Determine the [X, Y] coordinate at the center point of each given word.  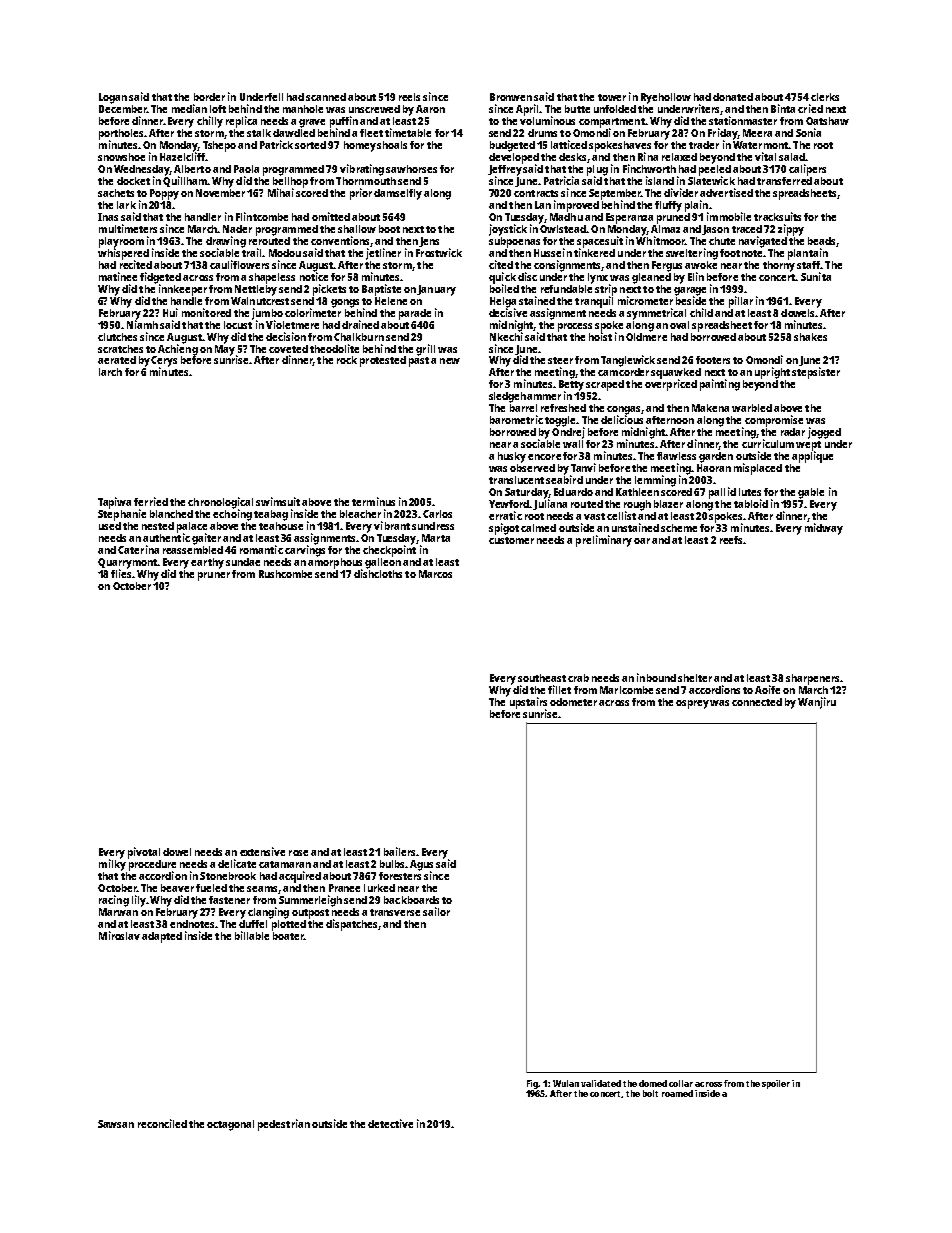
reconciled [162, 1123]
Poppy [164, 194]
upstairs [528, 703]
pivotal [144, 853]
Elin [696, 276]
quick [502, 278]
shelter [695, 678]
